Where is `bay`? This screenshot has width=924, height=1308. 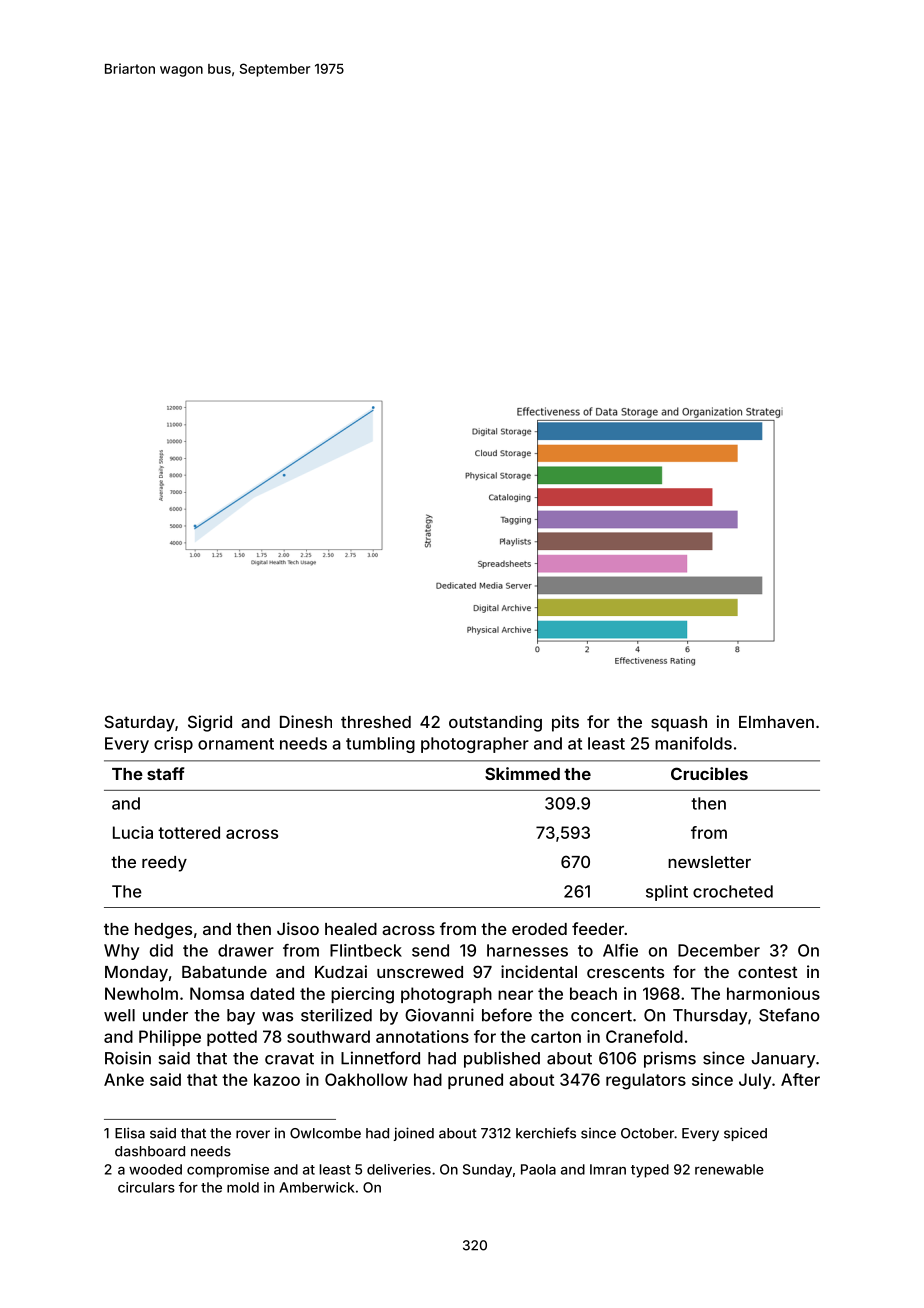
bay is located at coordinates (241, 1017).
